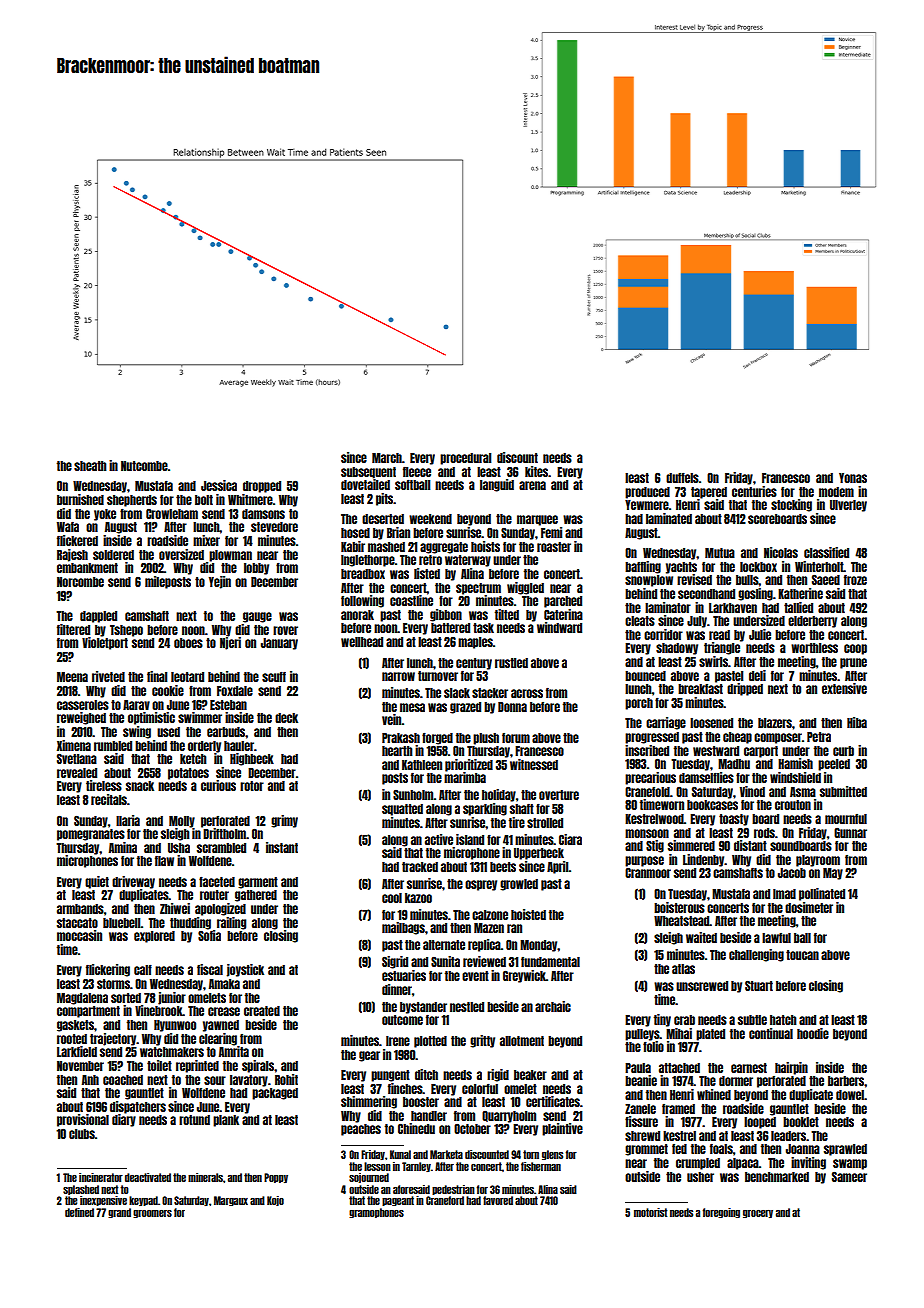  What do you see at coordinates (822, 894) in the page?
I see `pollinated` at bounding box center [822, 894].
